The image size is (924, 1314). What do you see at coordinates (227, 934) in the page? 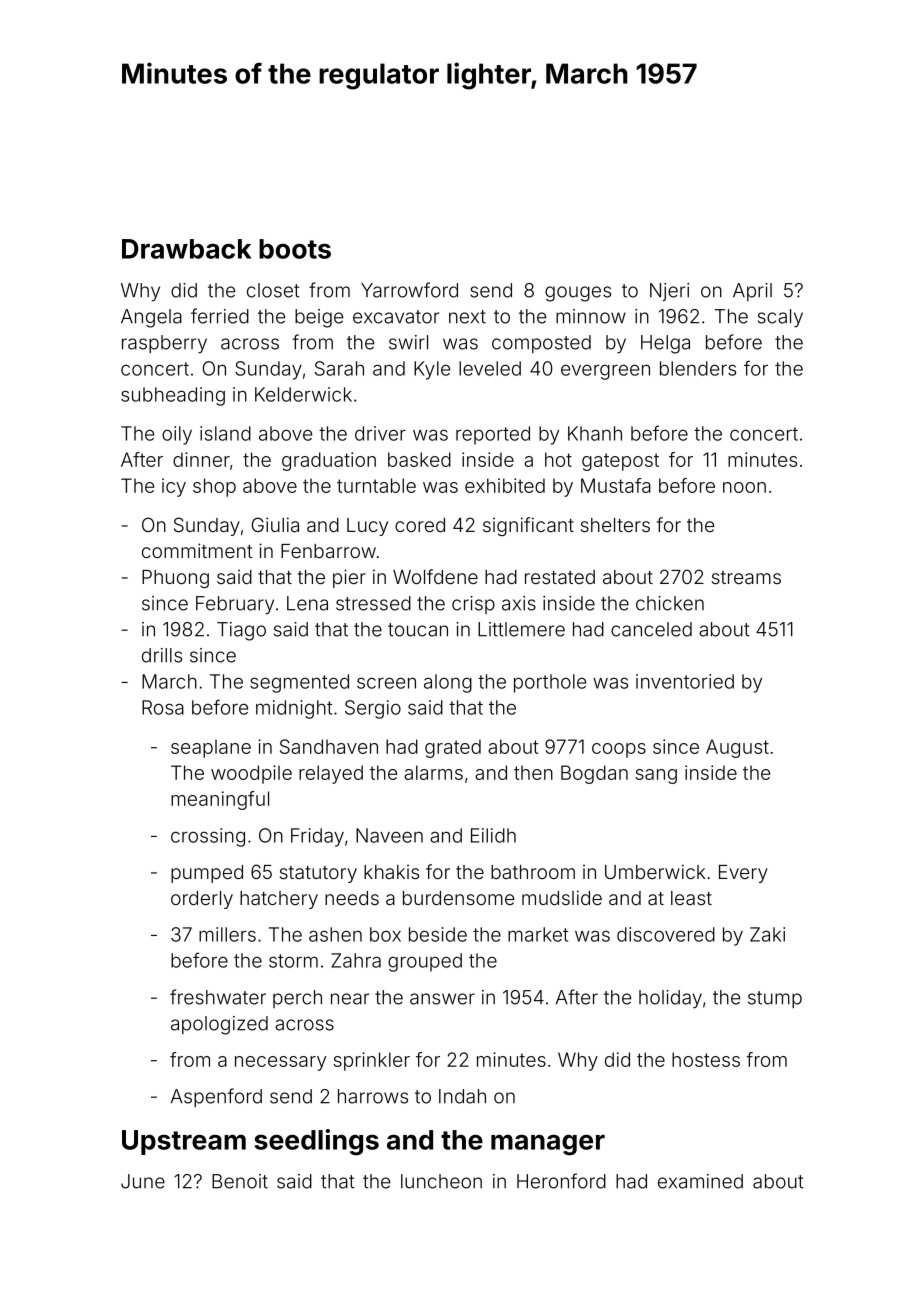
I see `millers` at bounding box center [227, 934].
